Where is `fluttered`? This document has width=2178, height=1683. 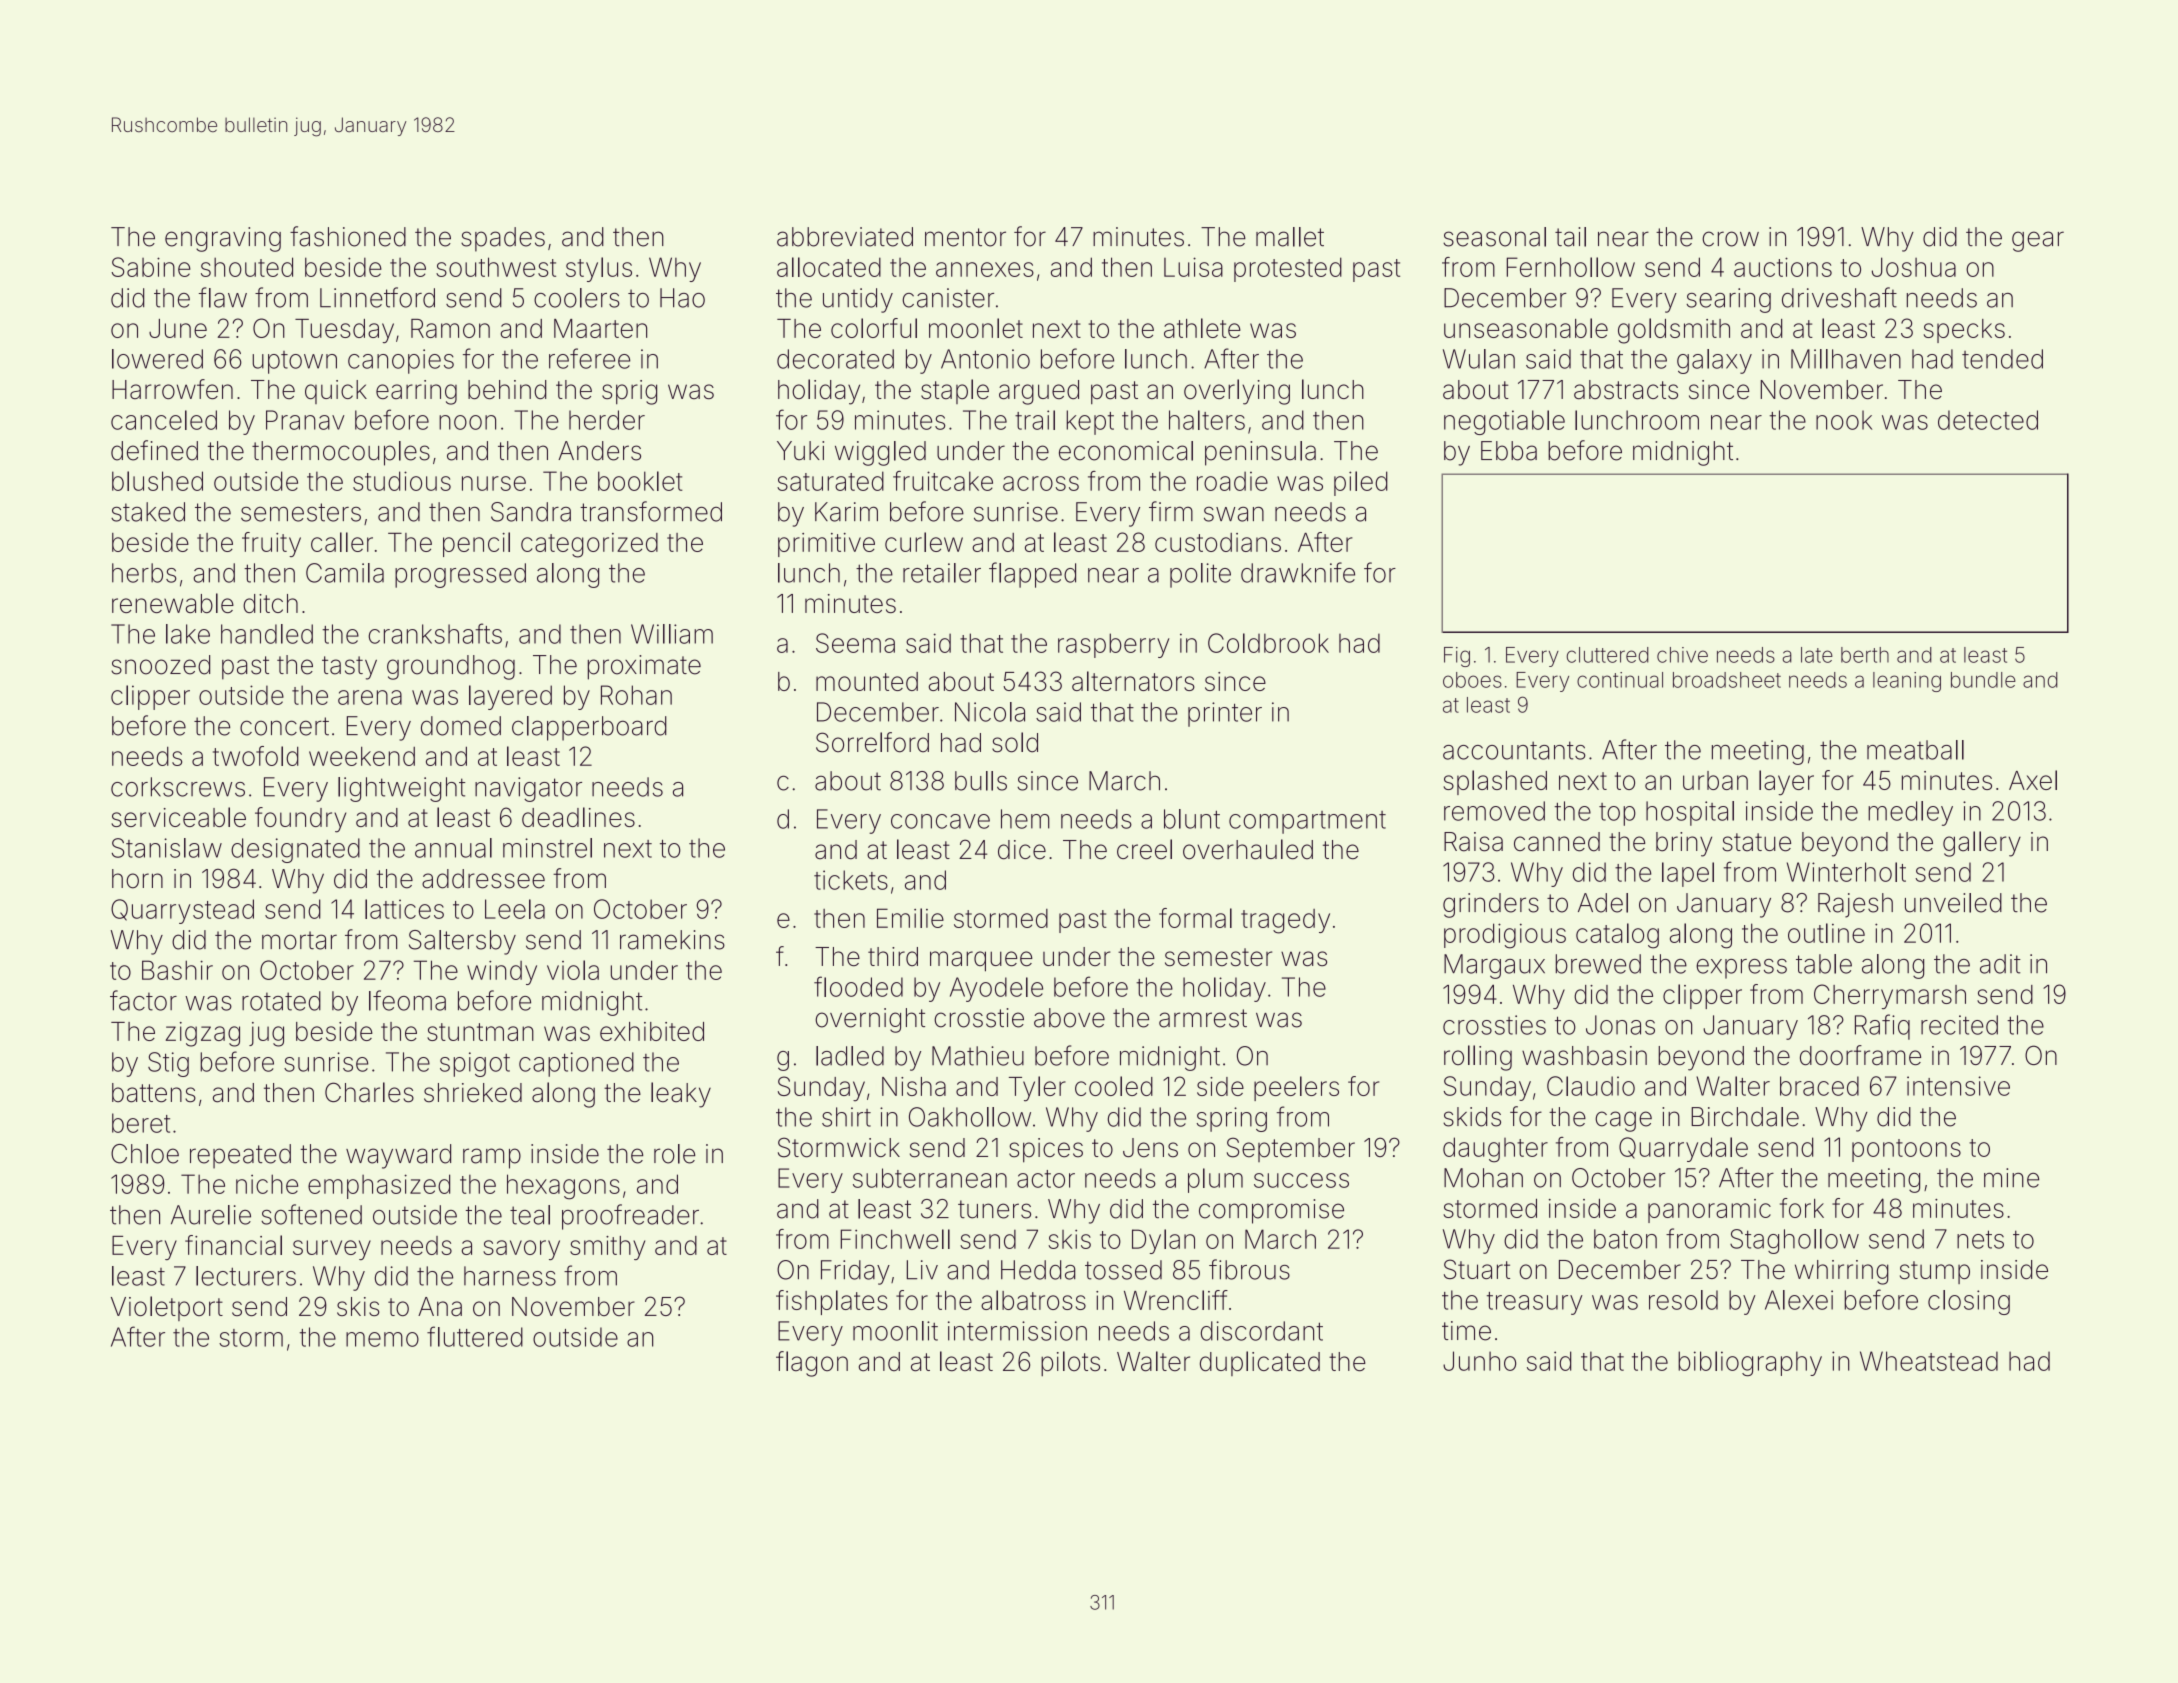
fluttered is located at coordinates (475, 1336).
